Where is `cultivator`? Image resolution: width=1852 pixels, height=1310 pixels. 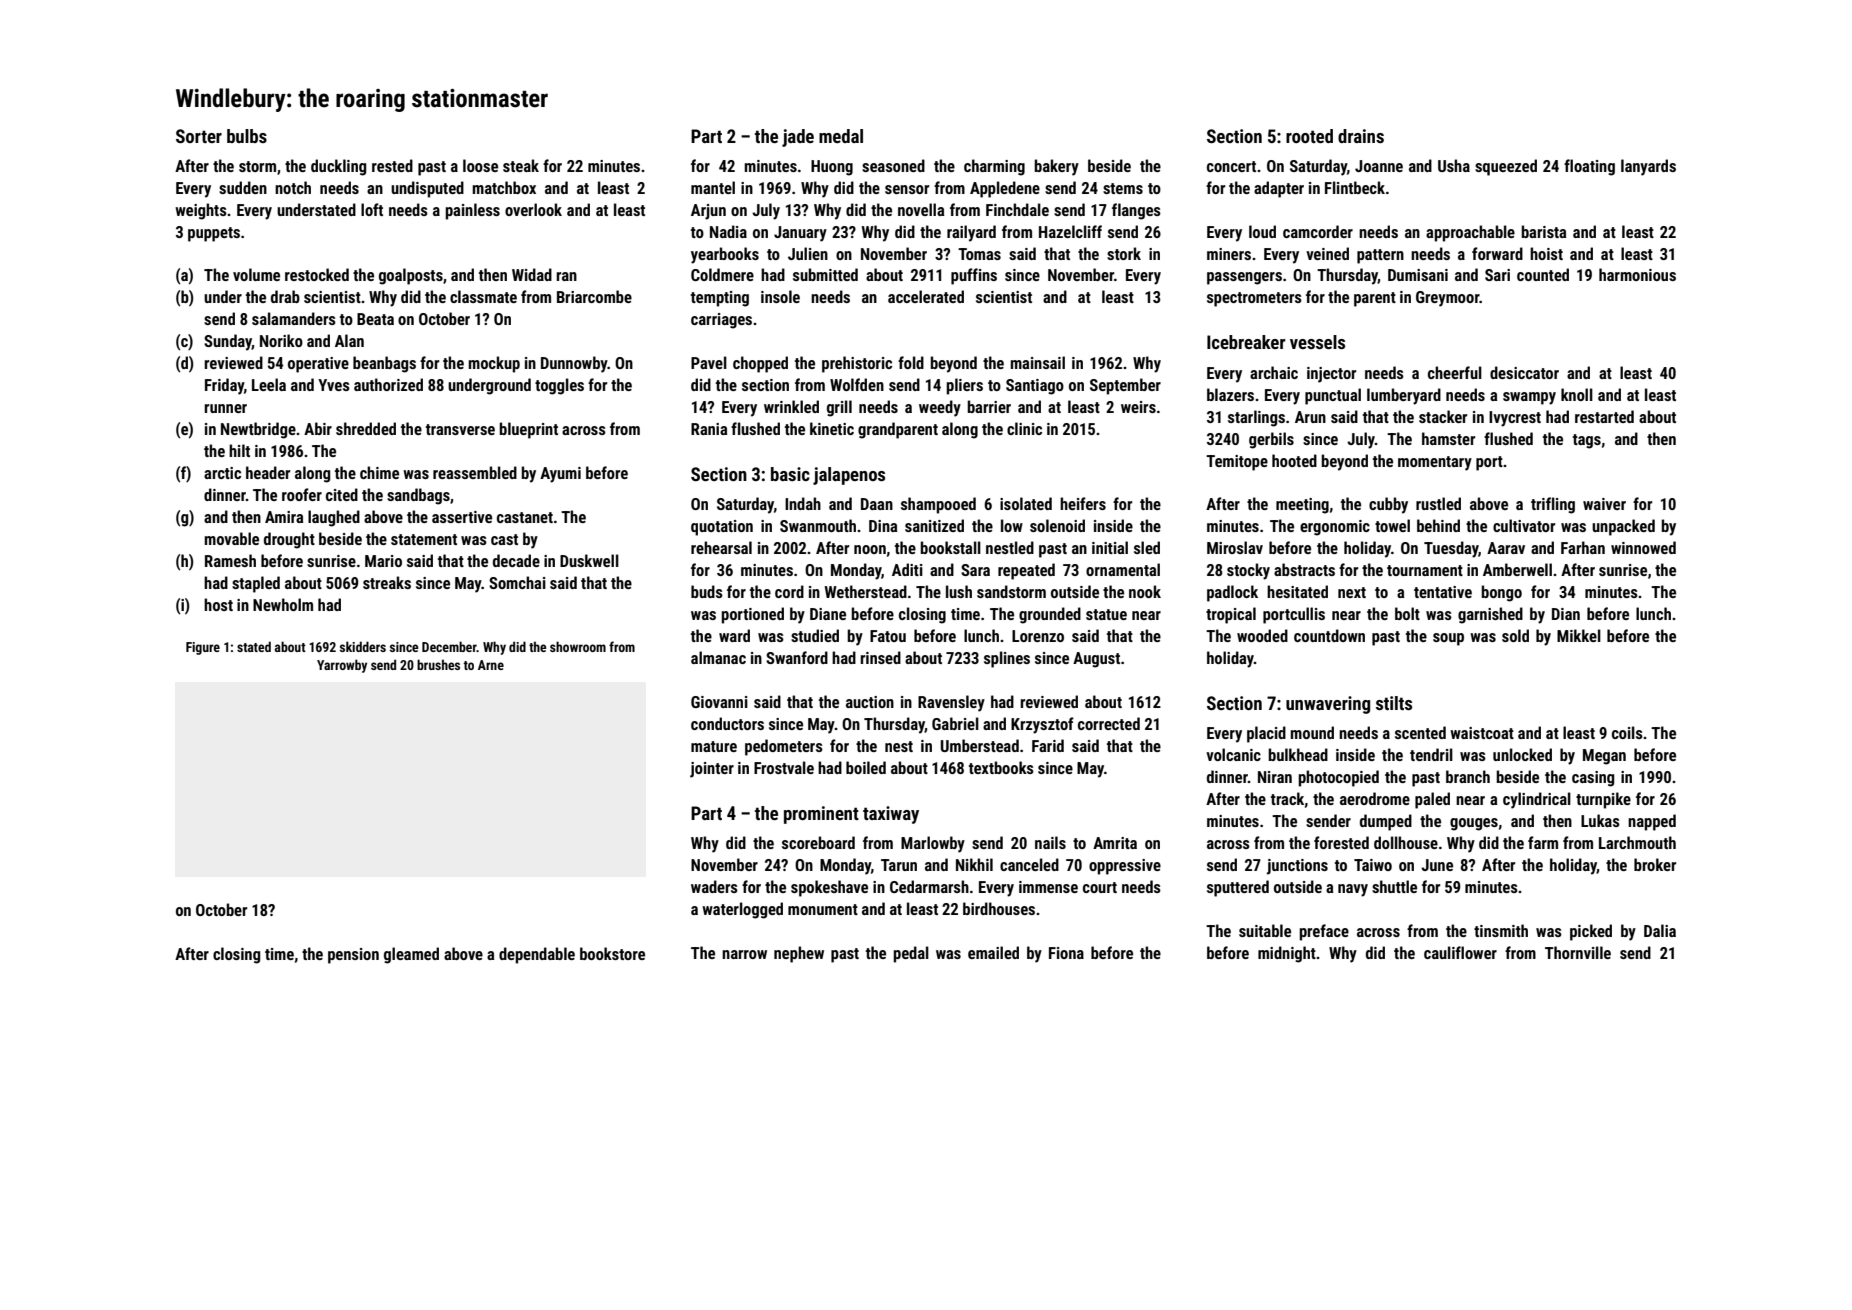
cultivator is located at coordinates (1524, 525).
